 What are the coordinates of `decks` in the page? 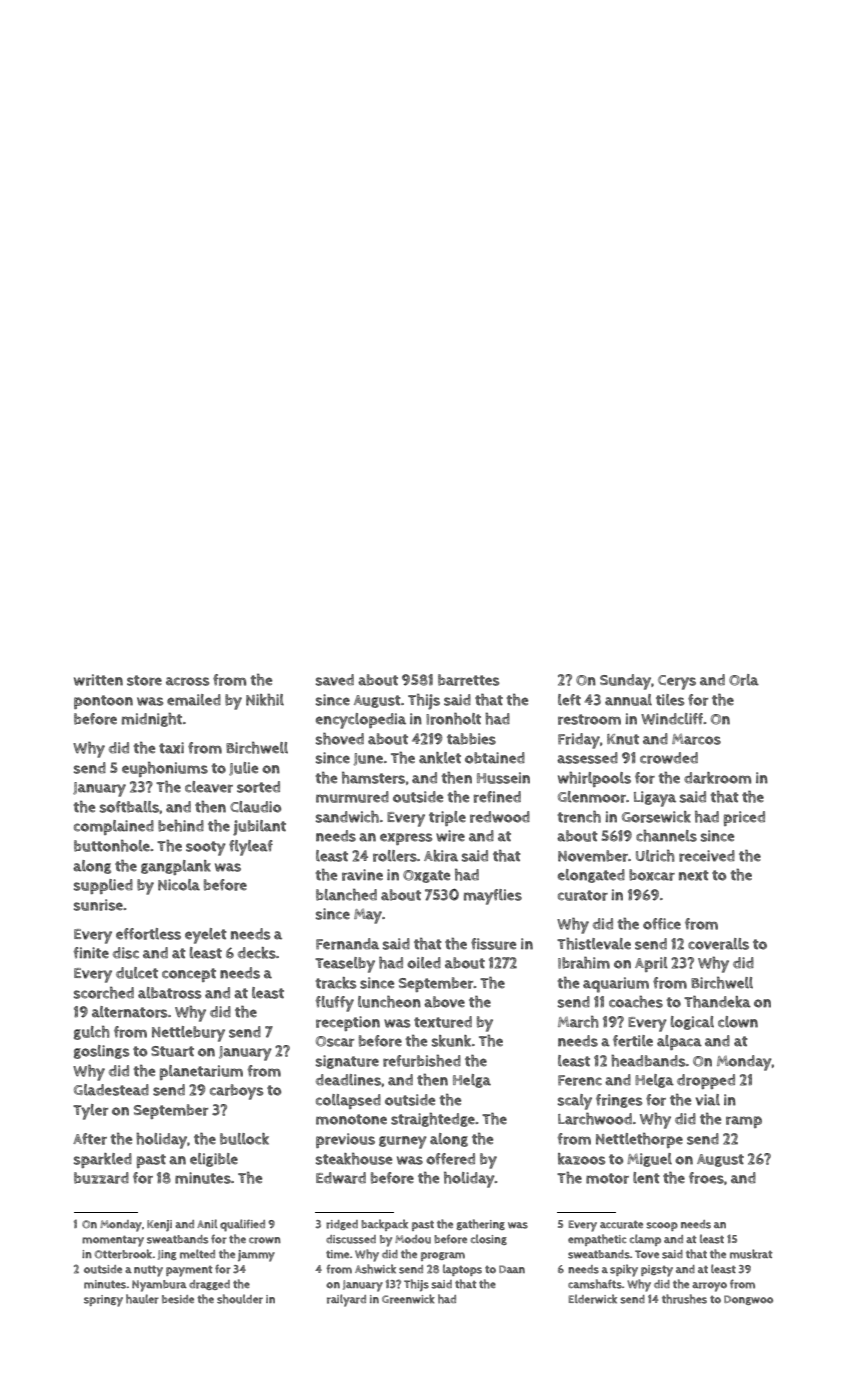 It's located at (257, 953).
